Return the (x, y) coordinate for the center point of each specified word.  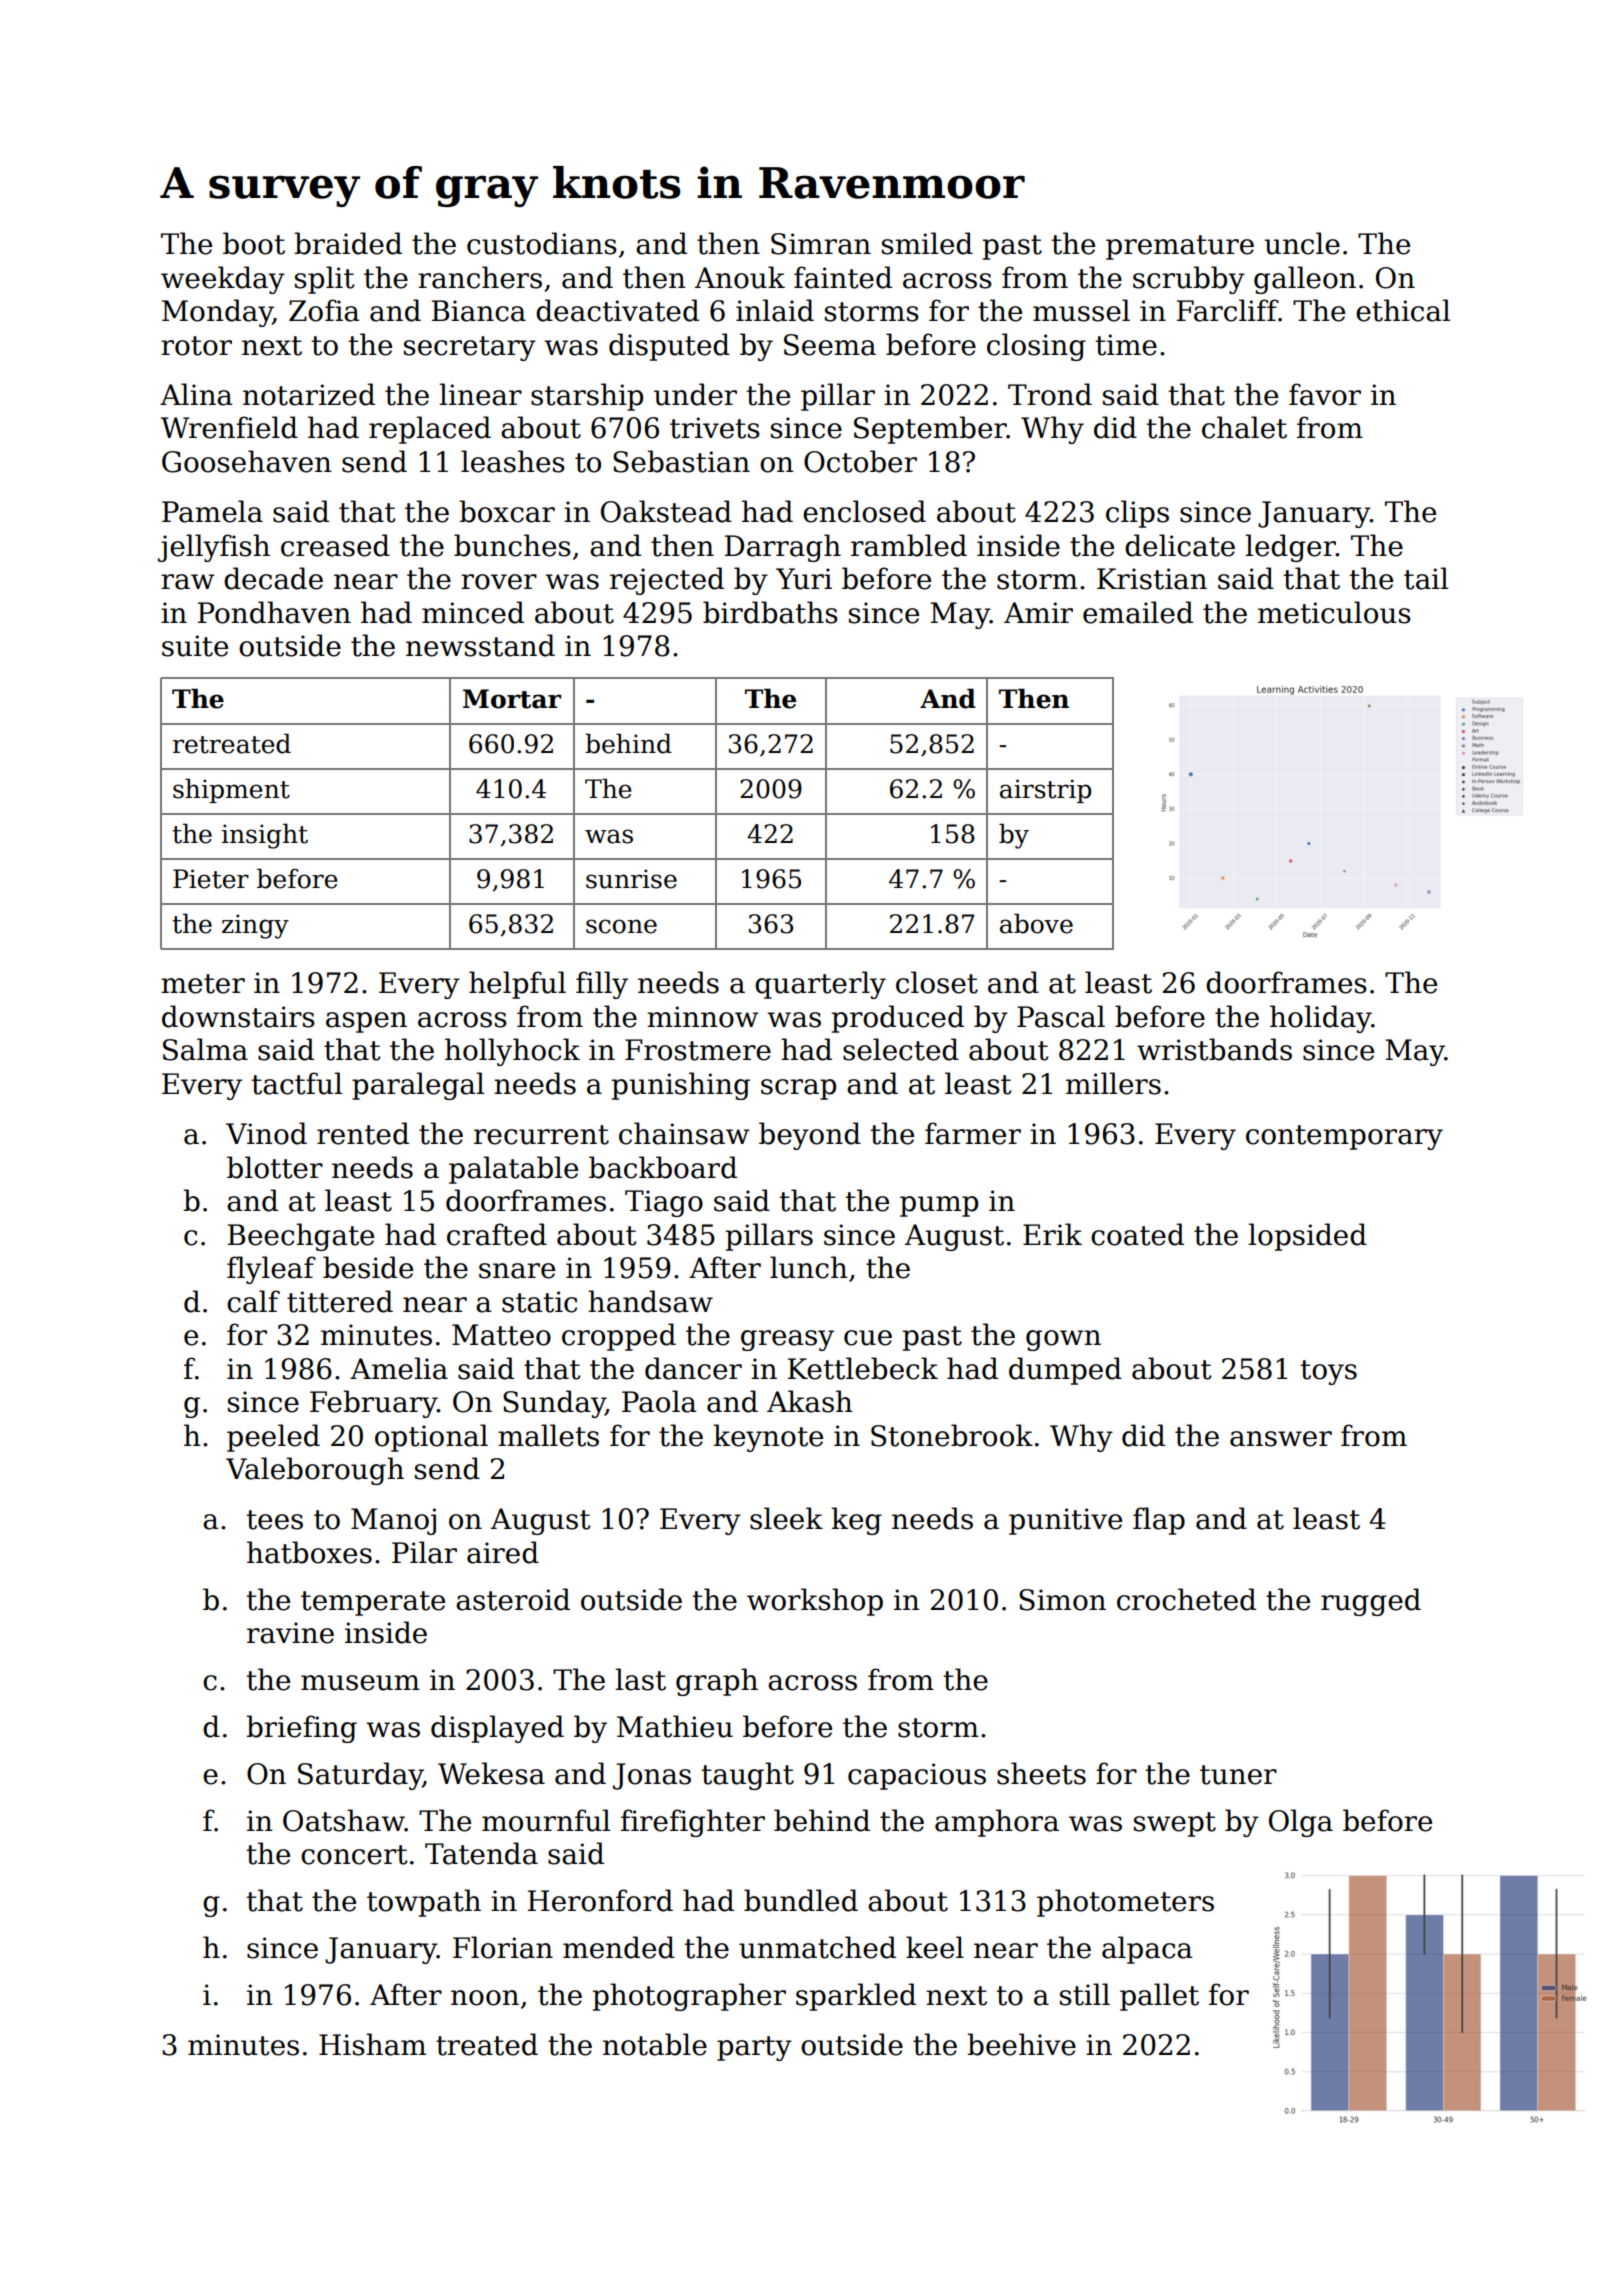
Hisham (372, 2044)
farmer (973, 1133)
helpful (517, 985)
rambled (909, 545)
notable (655, 2044)
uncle (1302, 243)
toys (1328, 1372)
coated (1137, 1234)
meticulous (1334, 612)
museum (360, 1683)
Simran (821, 244)
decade (273, 578)
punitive (1065, 1521)
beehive (1021, 2044)
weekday (223, 280)
